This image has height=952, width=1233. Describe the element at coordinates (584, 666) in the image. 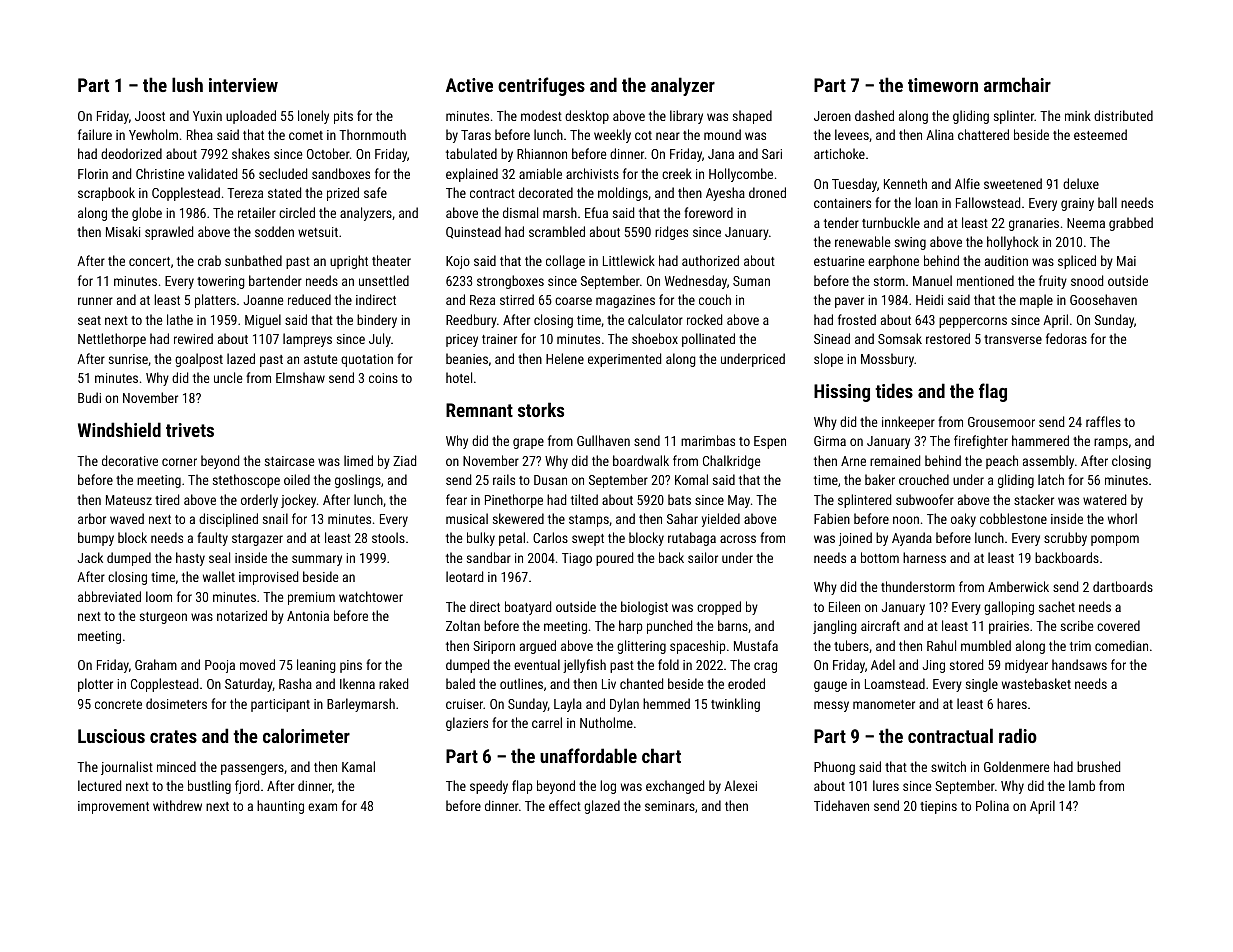

I see `jellyfish` at that location.
